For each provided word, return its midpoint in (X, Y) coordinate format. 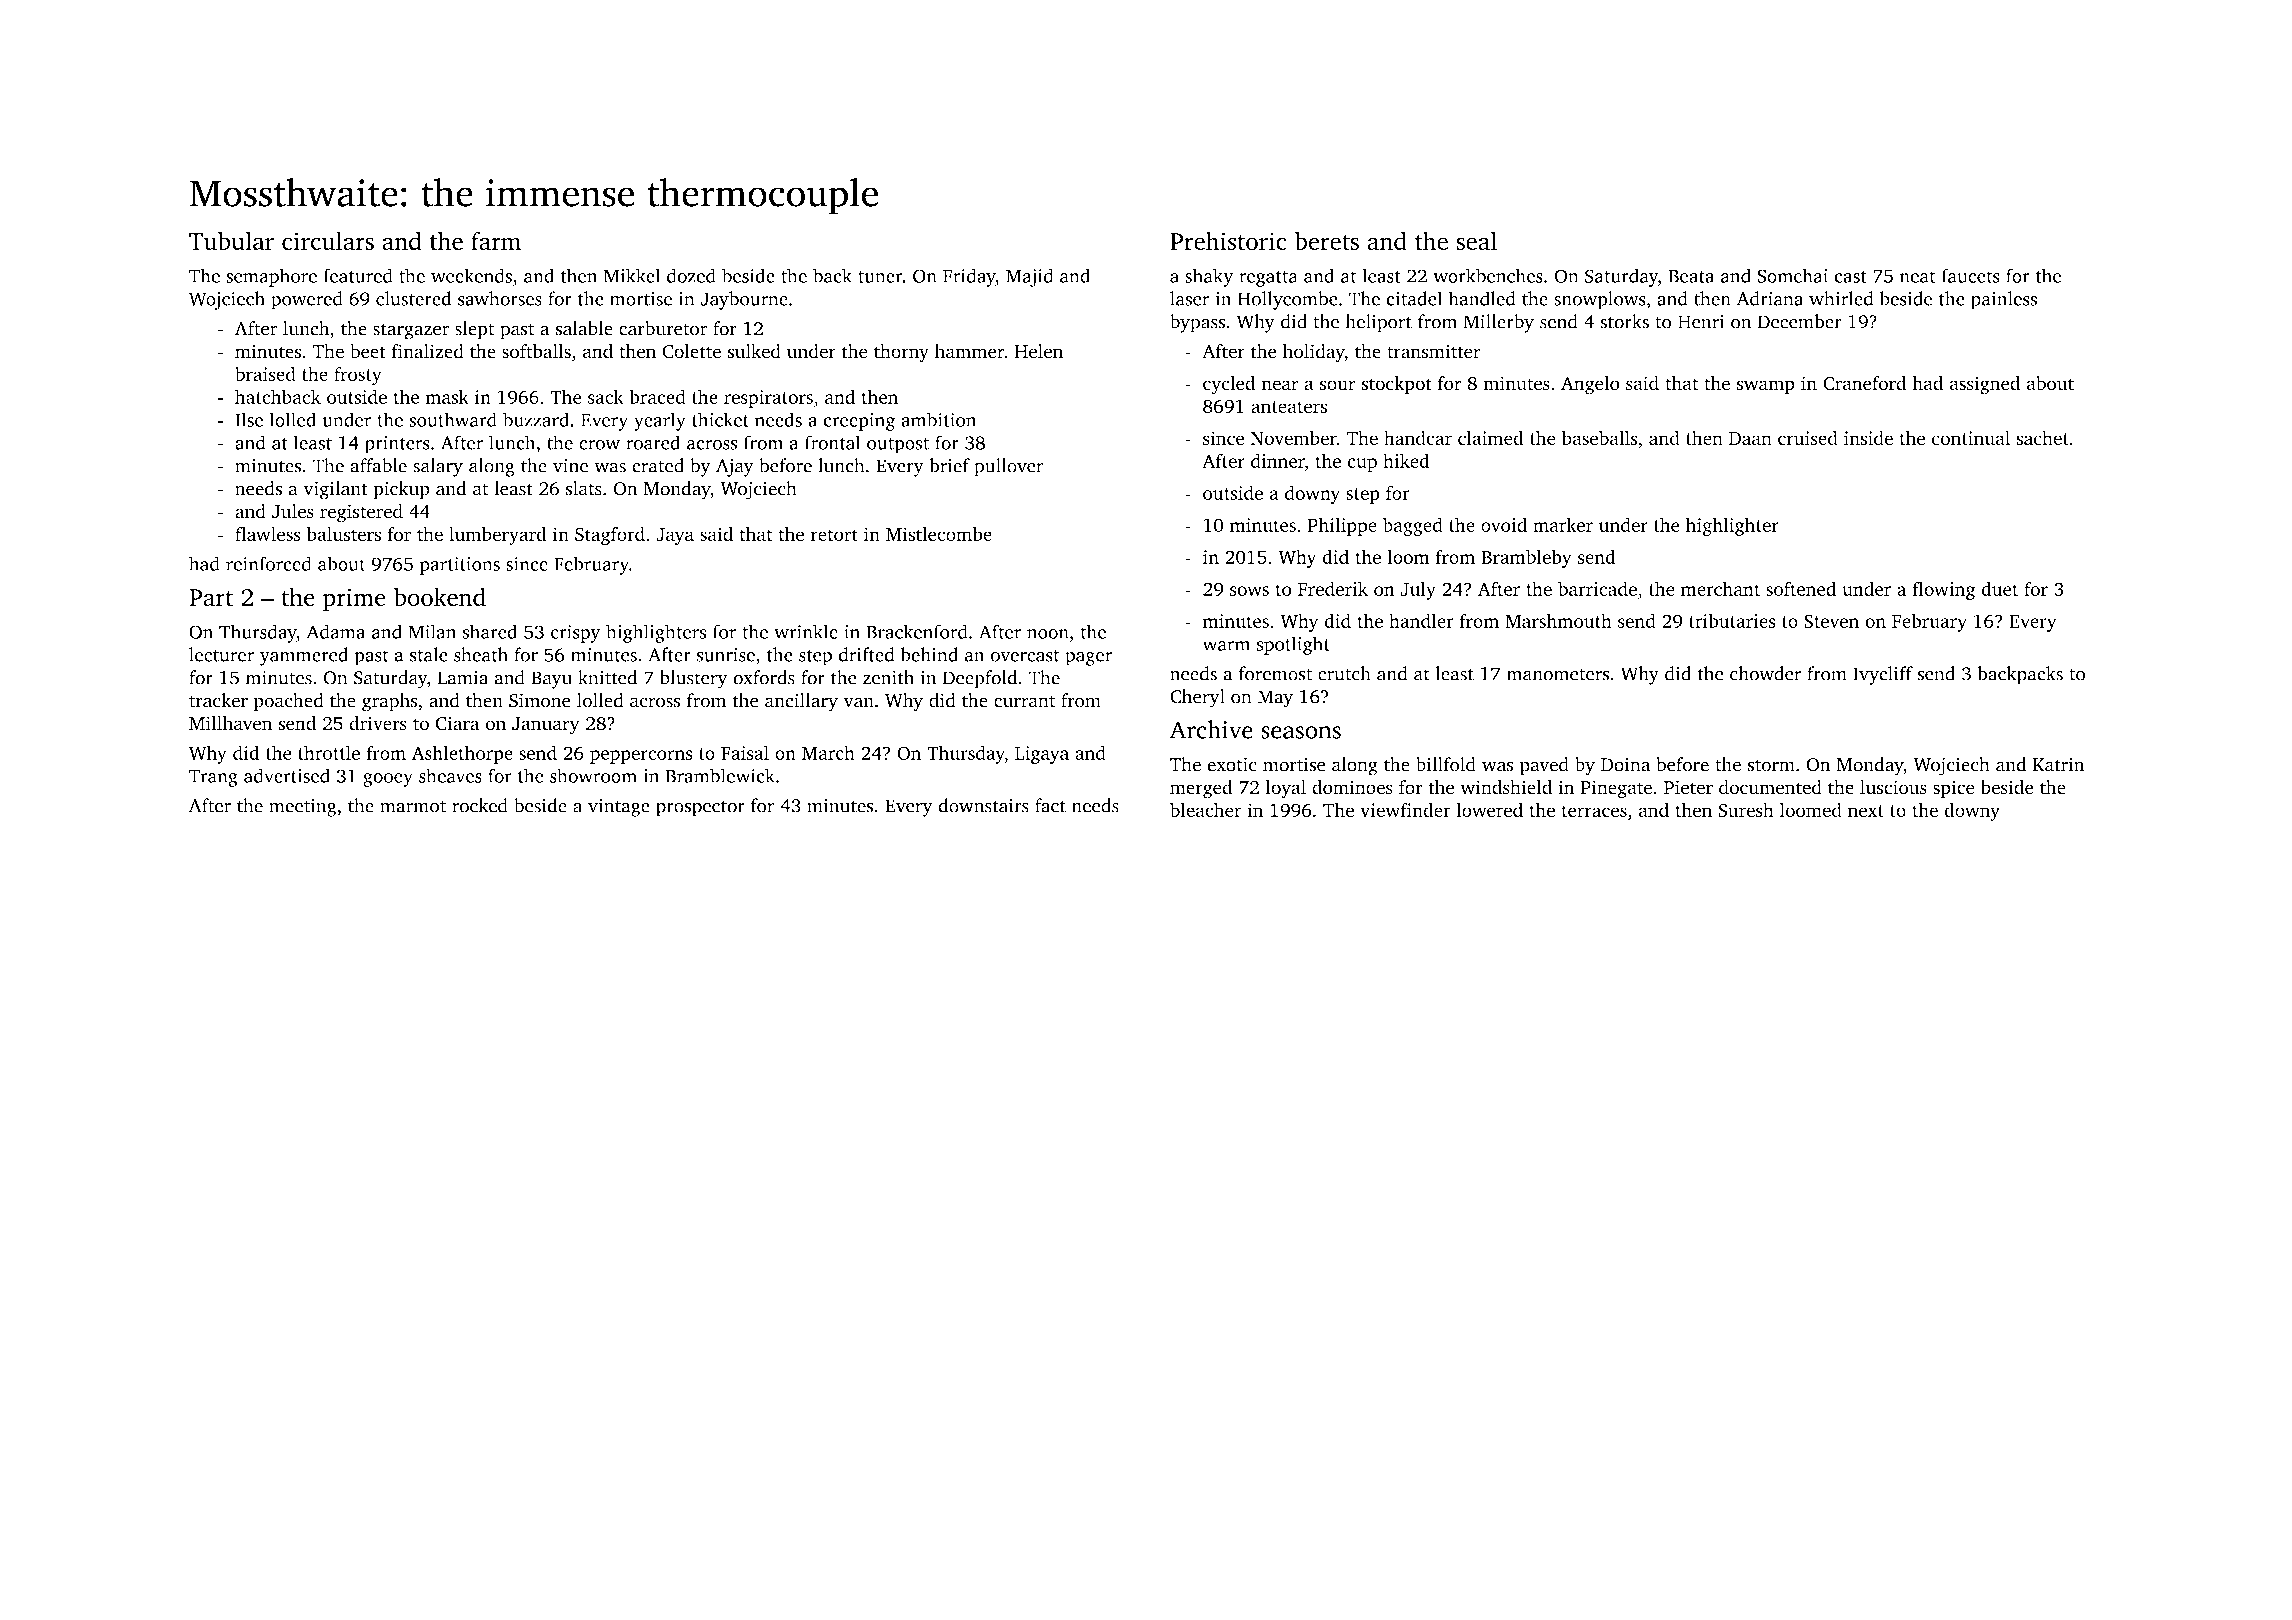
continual (1971, 438)
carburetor (663, 328)
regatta (1268, 279)
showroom (593, 775)
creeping (859, 422)
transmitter (1434, 351)
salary (438, 467)
